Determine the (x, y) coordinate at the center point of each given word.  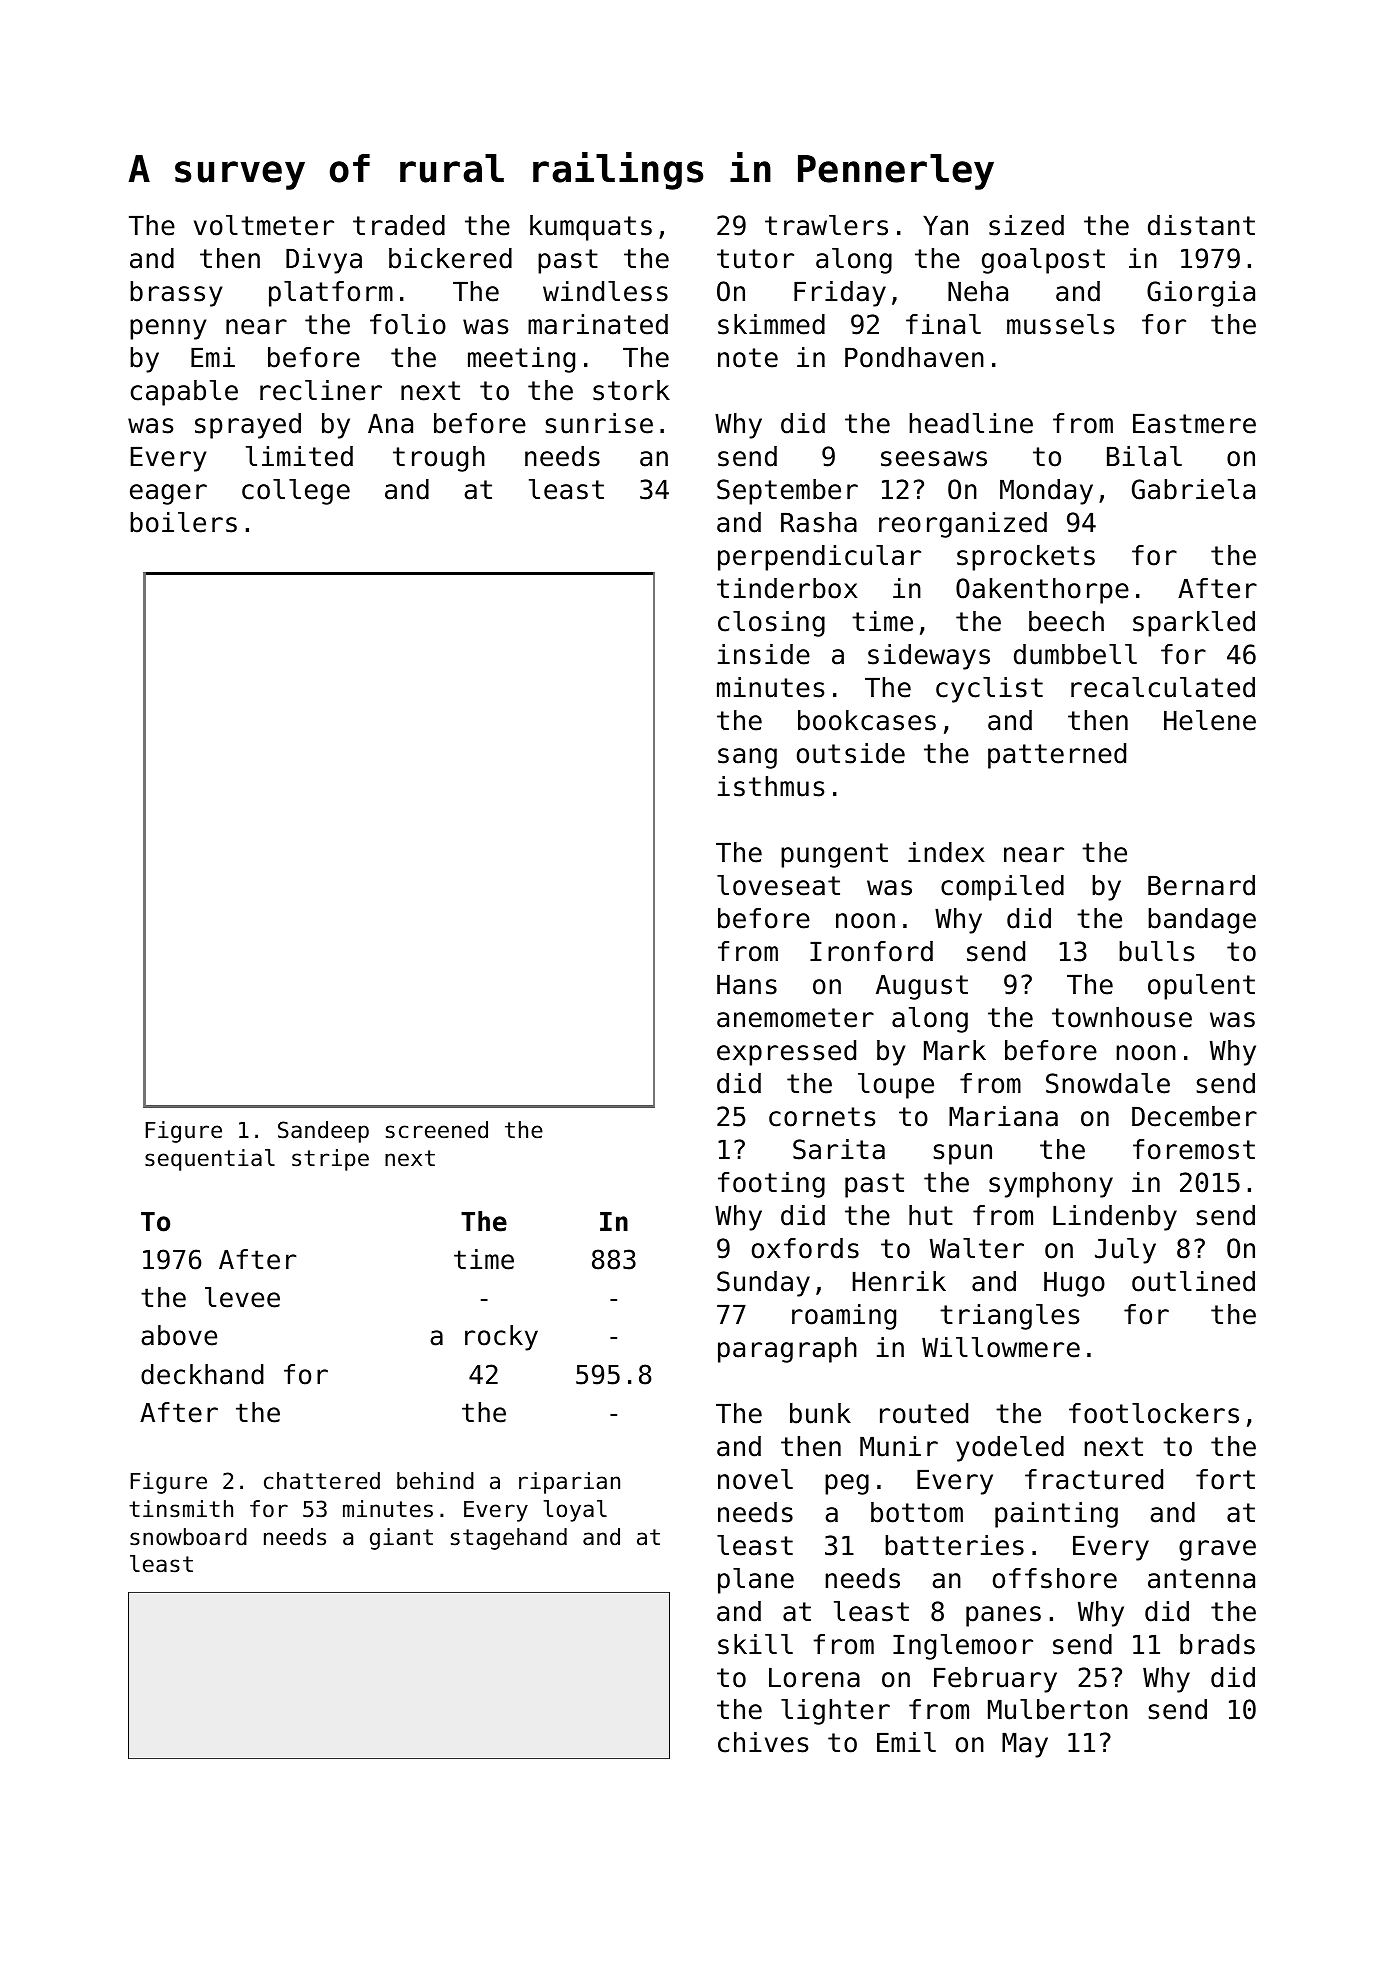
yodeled (1010, 1449)
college (296, 492)
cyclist (989, 690)
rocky (501, 1338)
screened (437, 1130)
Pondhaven (914, 357)
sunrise (599, 423)
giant (401, 1539)
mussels (1060, 324)
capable (184, 393)
